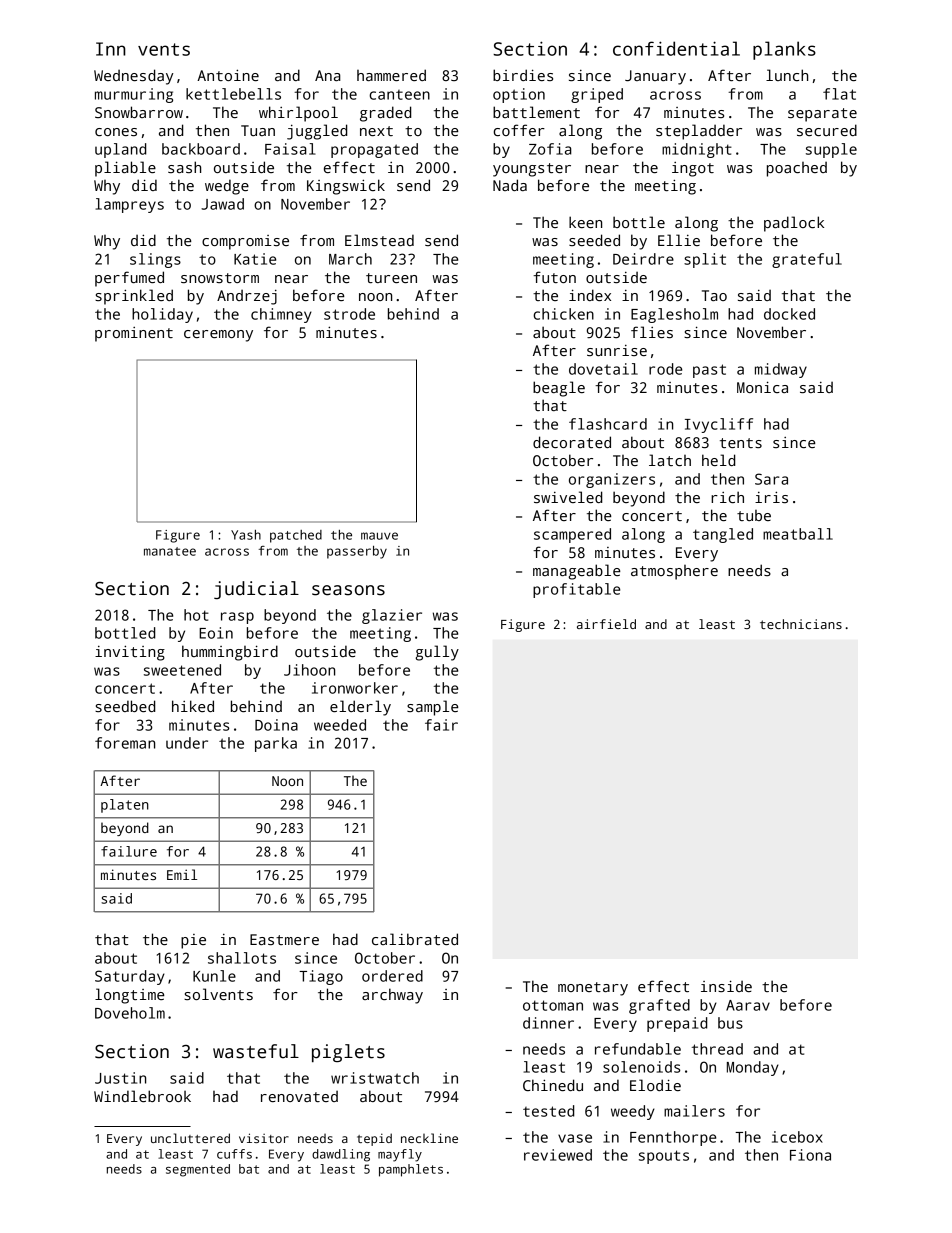 The height and width of the screenshot is (1233, 952). What do you see at coordinates (198, 1170) in the screenshot?
I see `segmented` at bounding box center [198, 1170].
